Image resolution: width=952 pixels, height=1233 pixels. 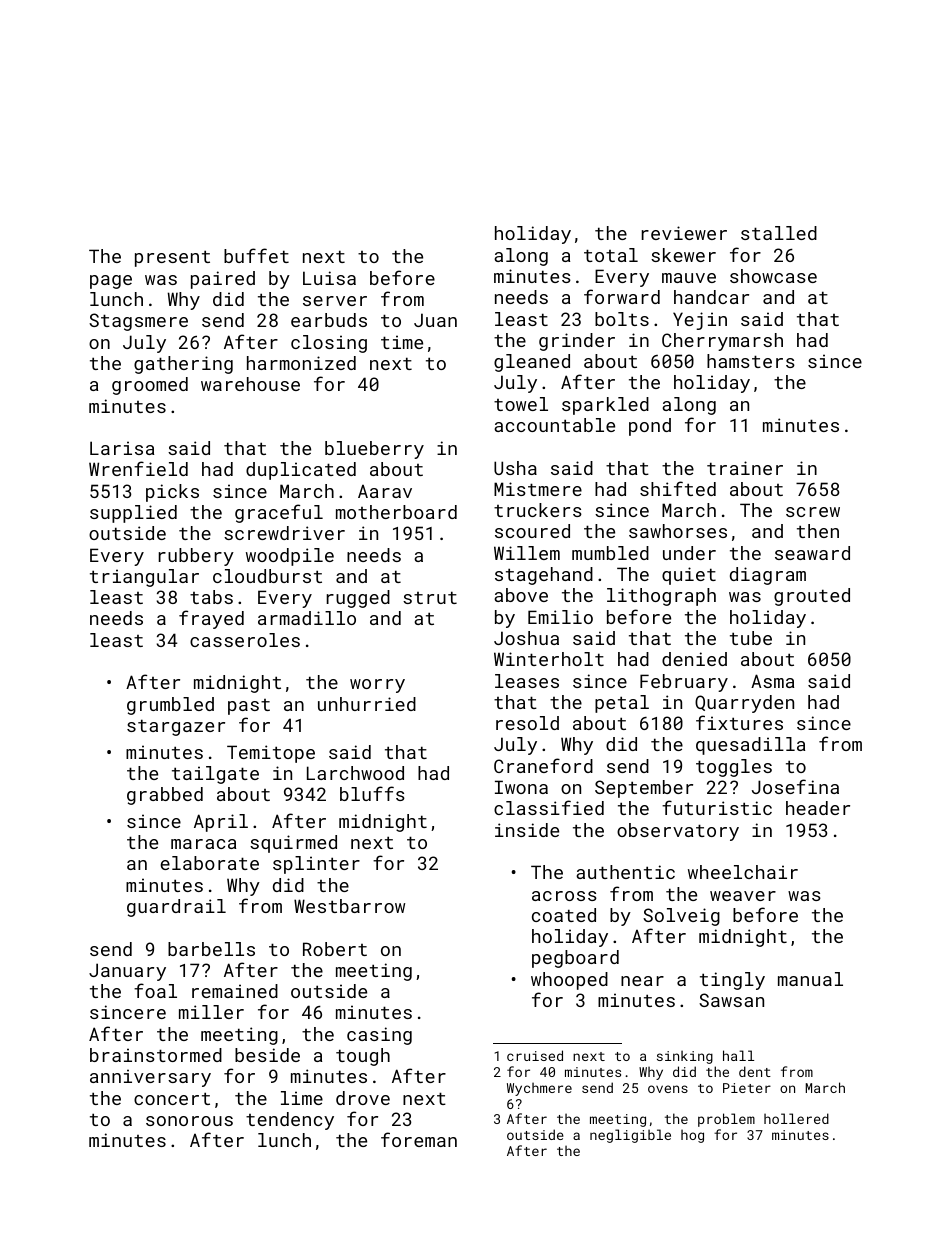 What do you see at coordinates (751, 361) in the screenshot?
I see `hamsters` at bounding box center [751, 361].
